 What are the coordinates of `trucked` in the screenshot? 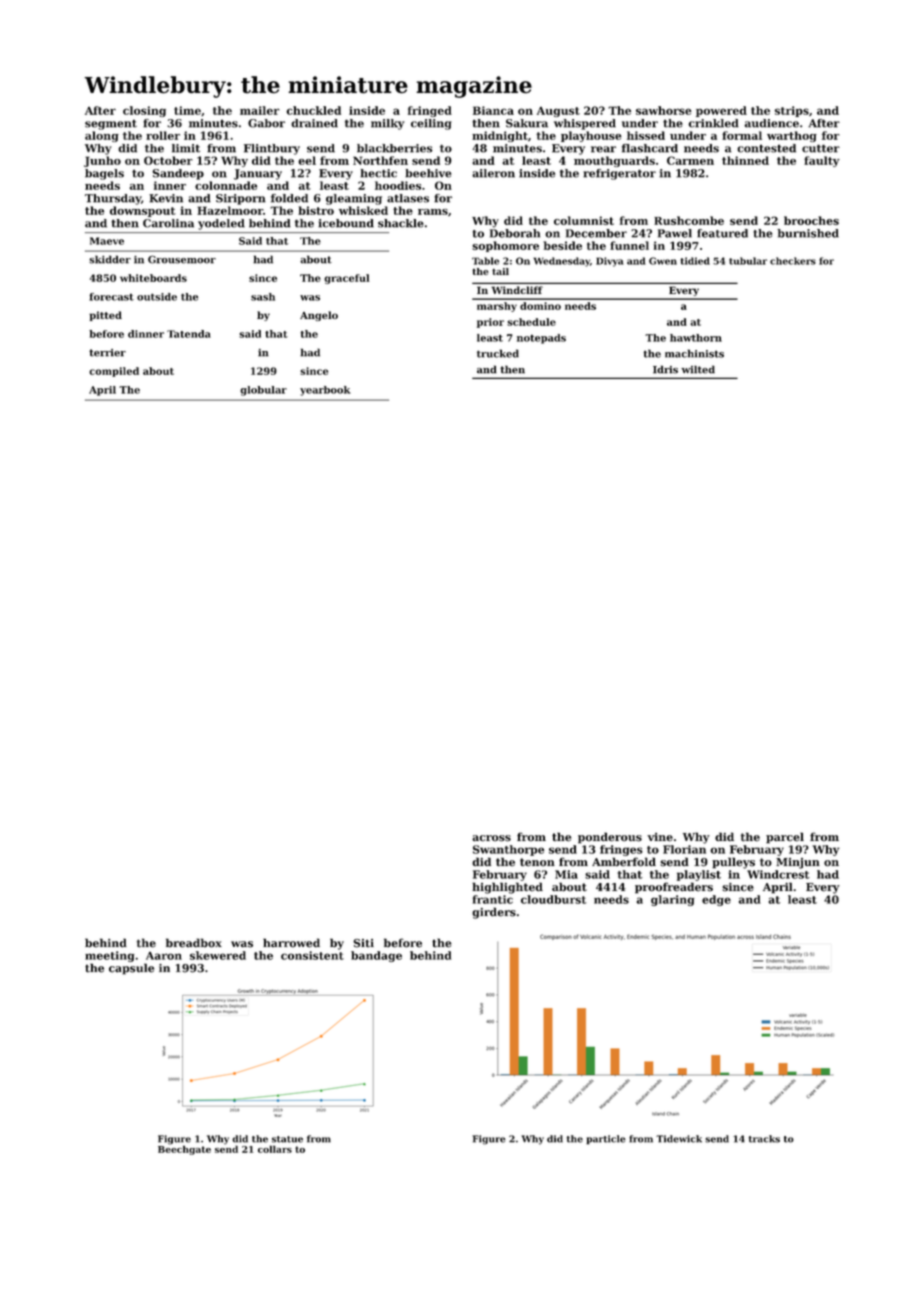 It's located at (498, 353).
